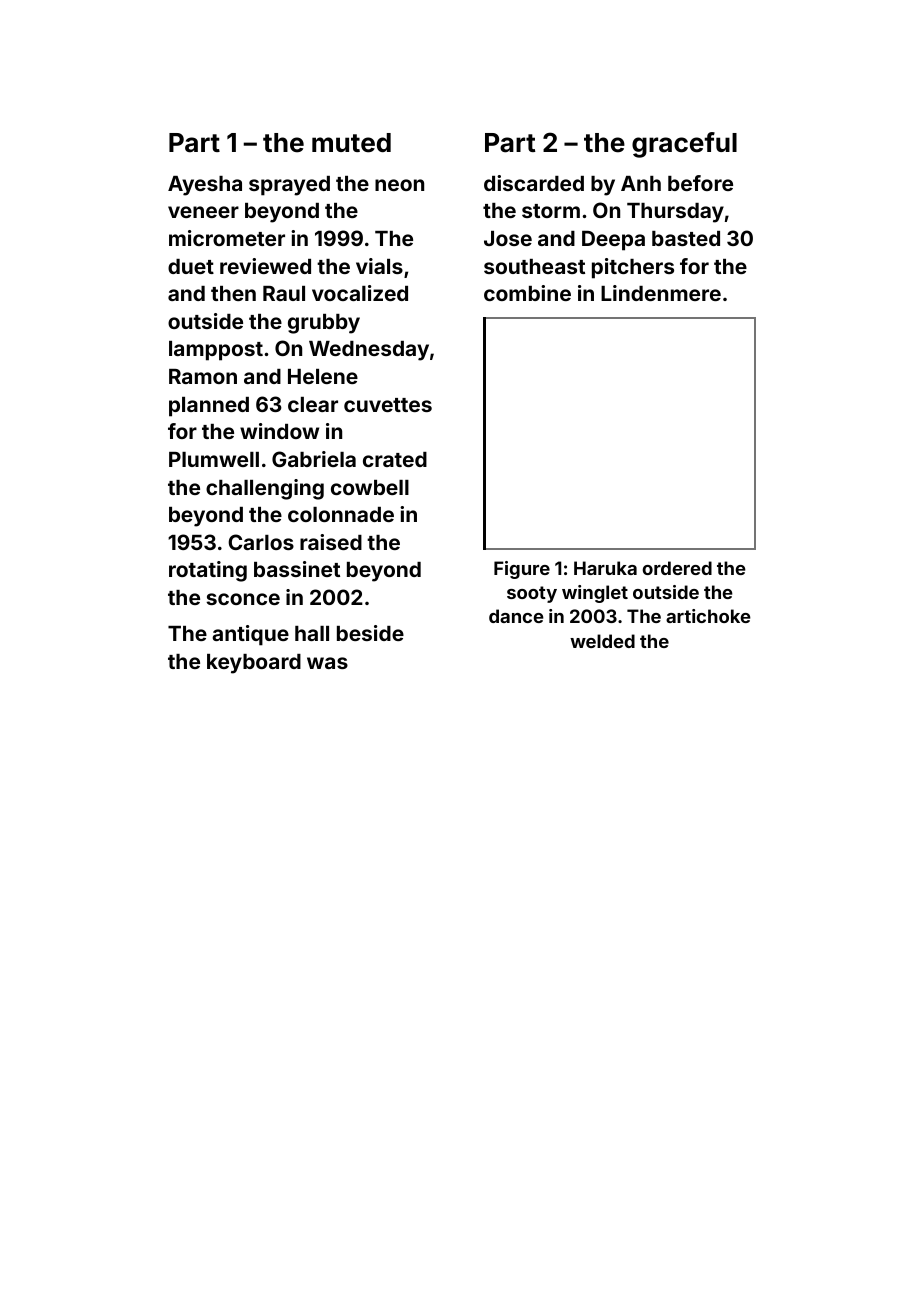 Image resolution: width=924 pixels, height=1311 pixels. I want to click on veneer, so click(203, 212).
